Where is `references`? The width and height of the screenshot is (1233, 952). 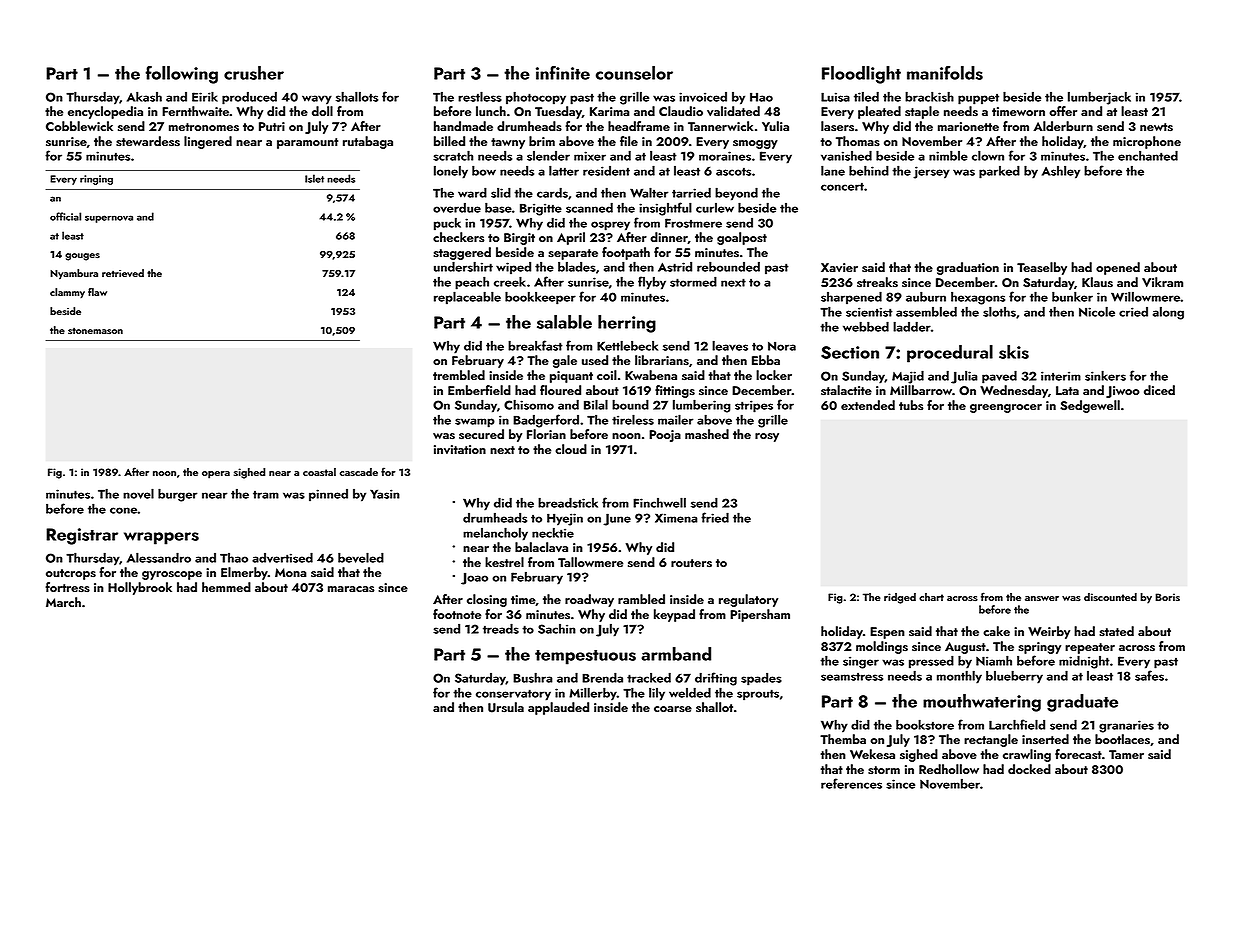
references is located at coordinates (851, 783).
